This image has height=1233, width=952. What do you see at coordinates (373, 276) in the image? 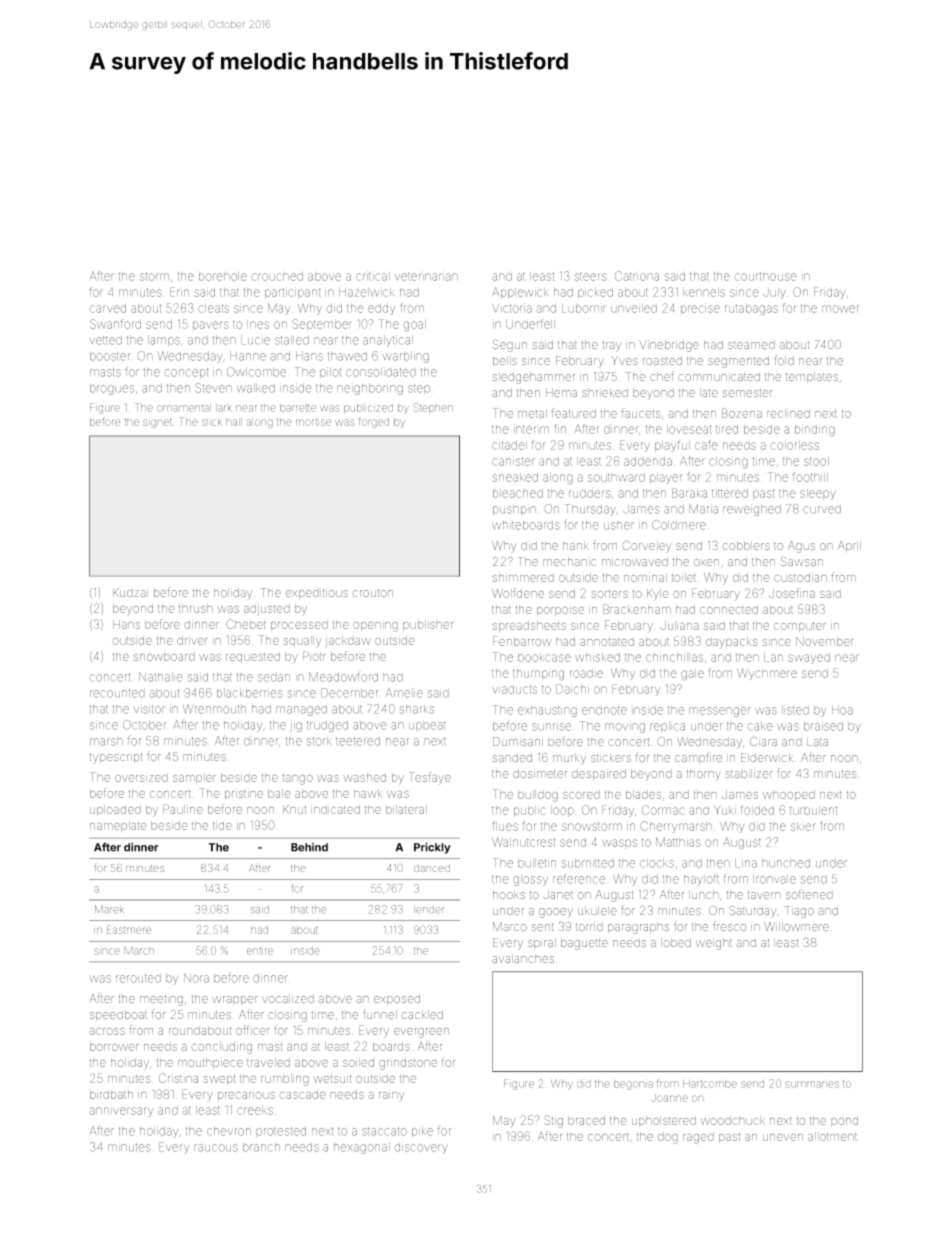
I see `critical` at bounding box center [373, 276].
